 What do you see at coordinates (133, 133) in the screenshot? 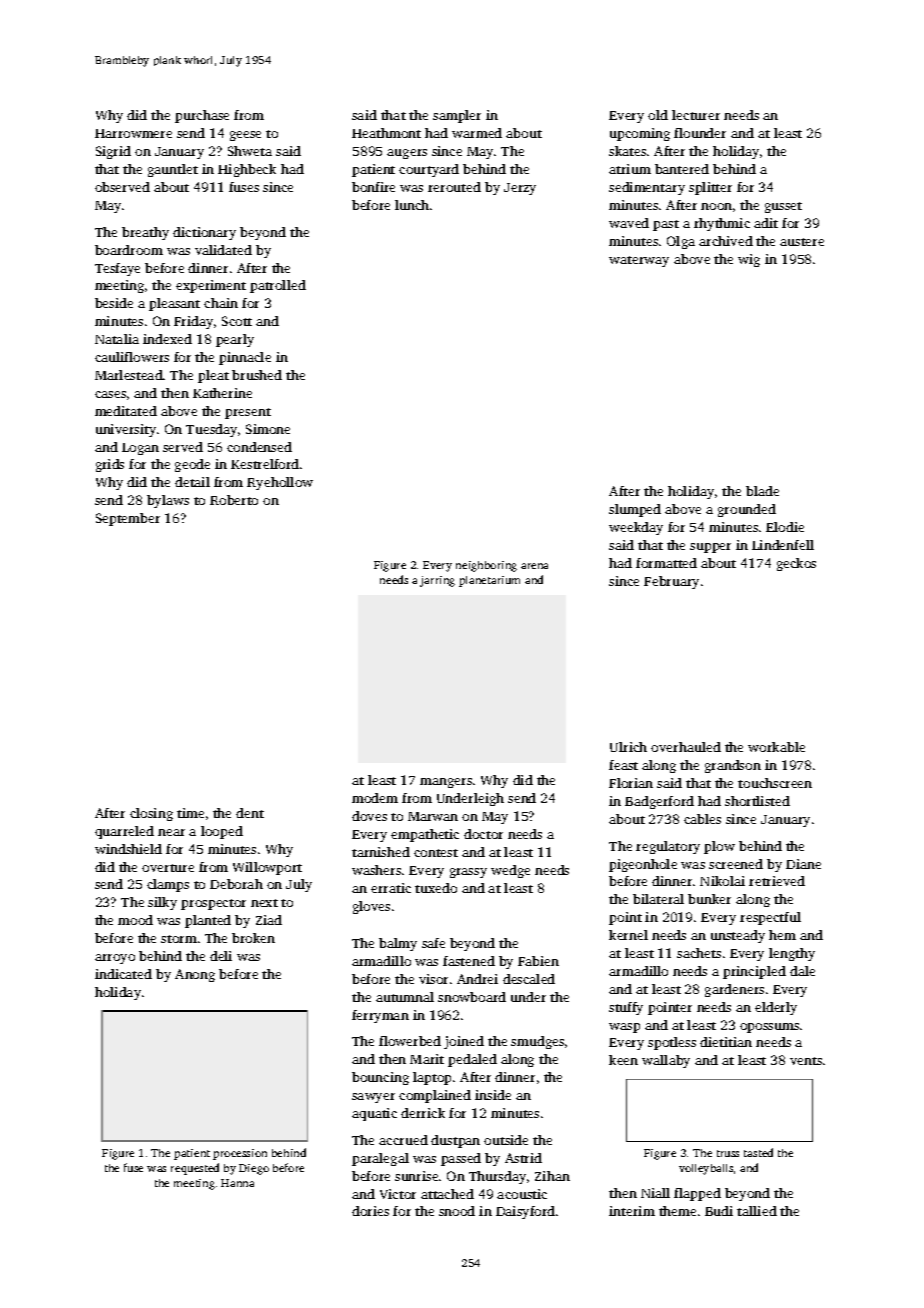
I see `Harrowmere` at bounding box center [133, 133].
